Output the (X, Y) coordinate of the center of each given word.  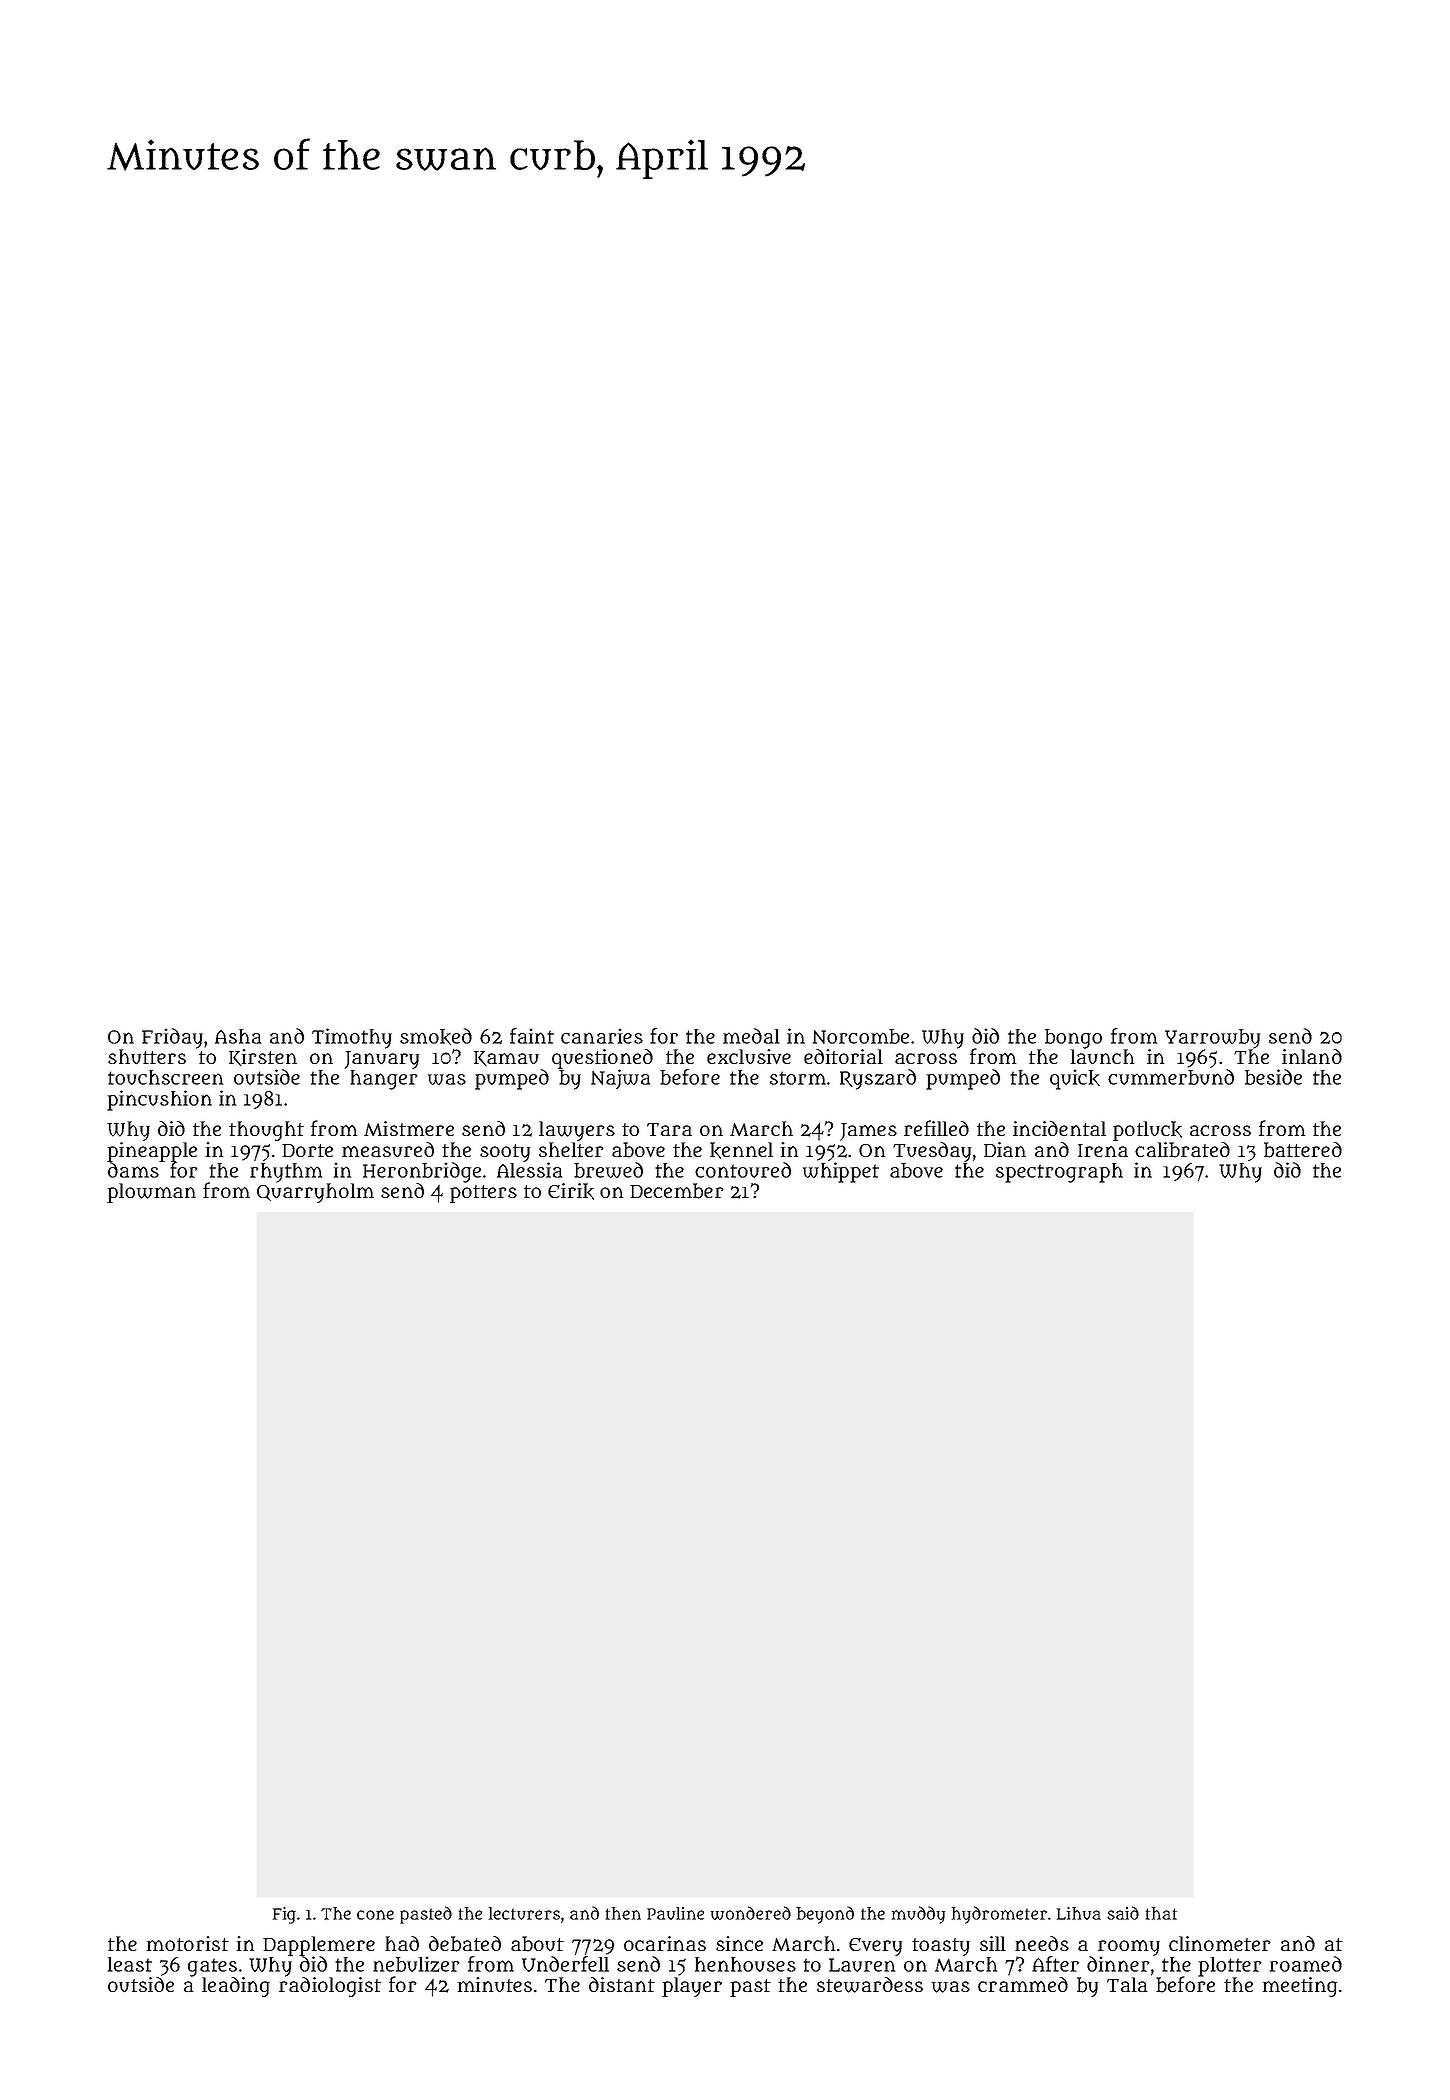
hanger (383, 1080)
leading (236, 1987)
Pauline (675, 1913)
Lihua (1079, 1913)
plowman (151, 1193)
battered (1303, 1150)
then (623, 1913)
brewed (608, 1170)
